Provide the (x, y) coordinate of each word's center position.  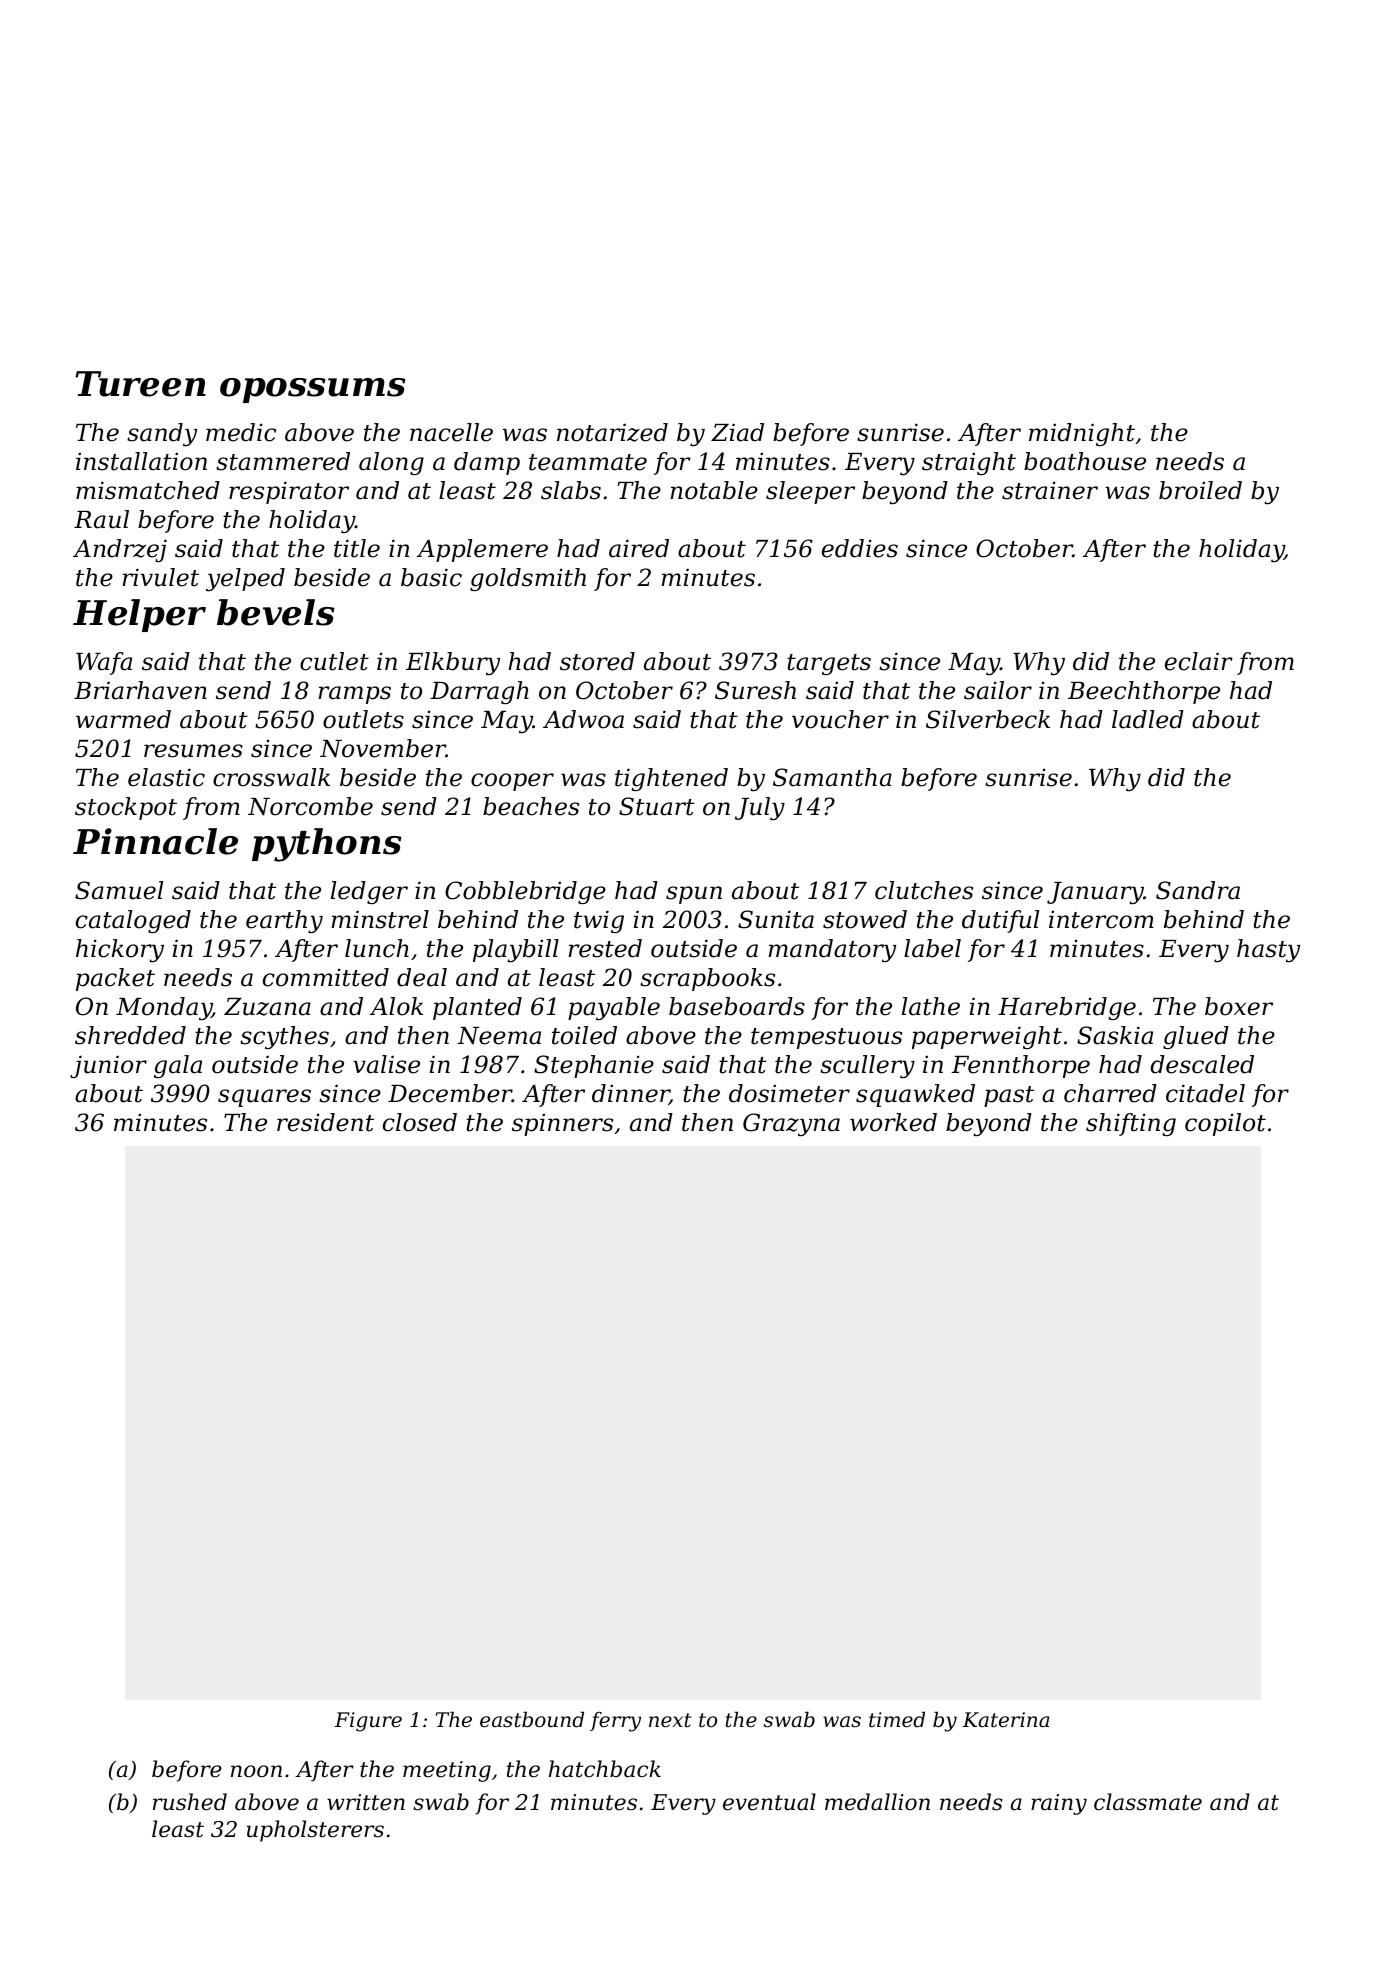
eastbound (532, 1719)
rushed (190, 1802)
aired (639, 548)
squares (264, 1098)
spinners (562, 1125)
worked (893, 1122)
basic (431, 577)
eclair (1199, 661)
